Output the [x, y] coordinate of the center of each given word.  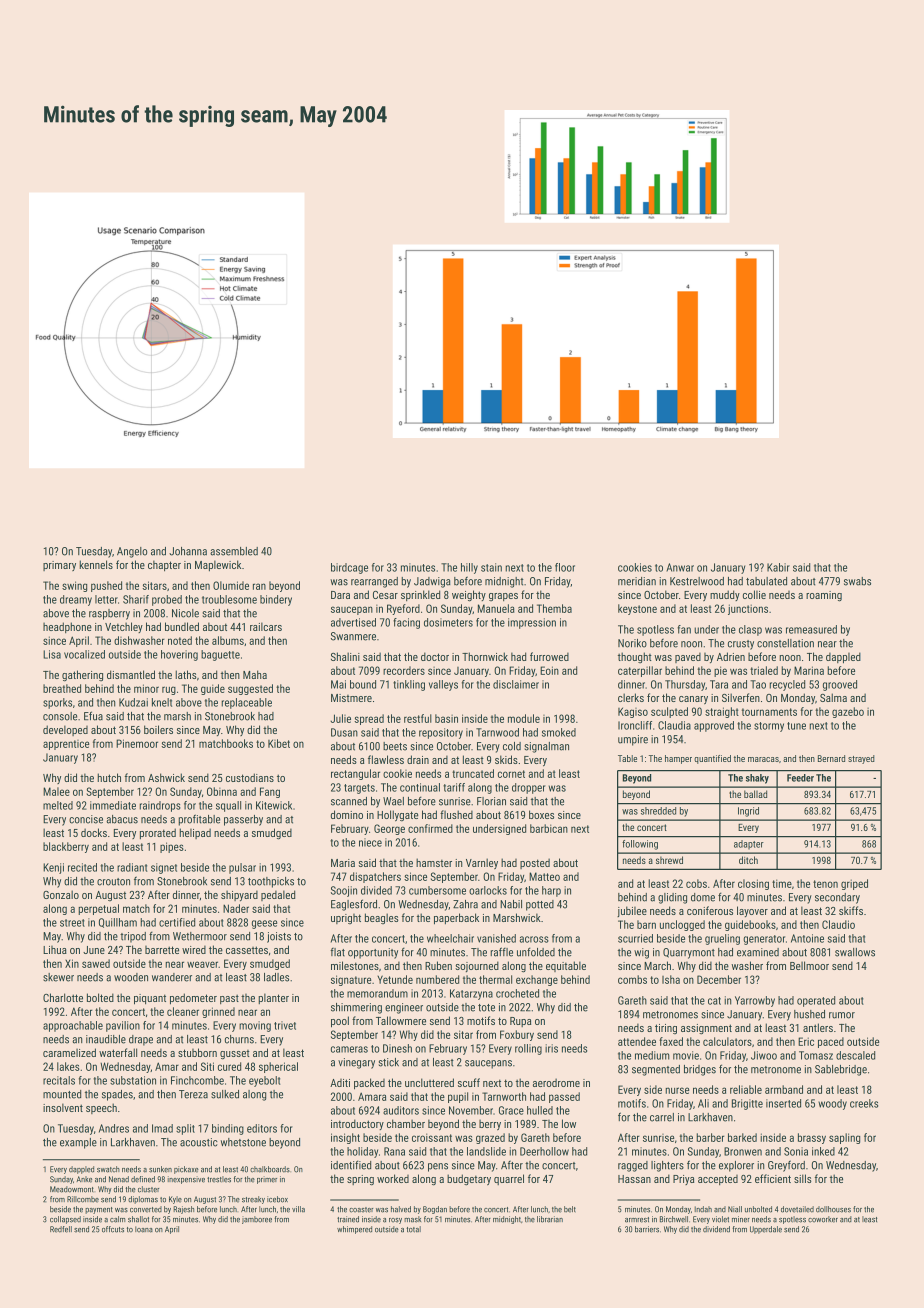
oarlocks [488, 890]
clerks [631, 697]
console [60, 716]
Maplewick [218, 565]
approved [714, 726]
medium [652, 1055]
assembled [234, 551]
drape [141, 1040]
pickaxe [186, 1170]
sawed [96, 963]
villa [298, 1209]
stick [389, 1062]
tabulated [766, 581]
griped [854, 884]
